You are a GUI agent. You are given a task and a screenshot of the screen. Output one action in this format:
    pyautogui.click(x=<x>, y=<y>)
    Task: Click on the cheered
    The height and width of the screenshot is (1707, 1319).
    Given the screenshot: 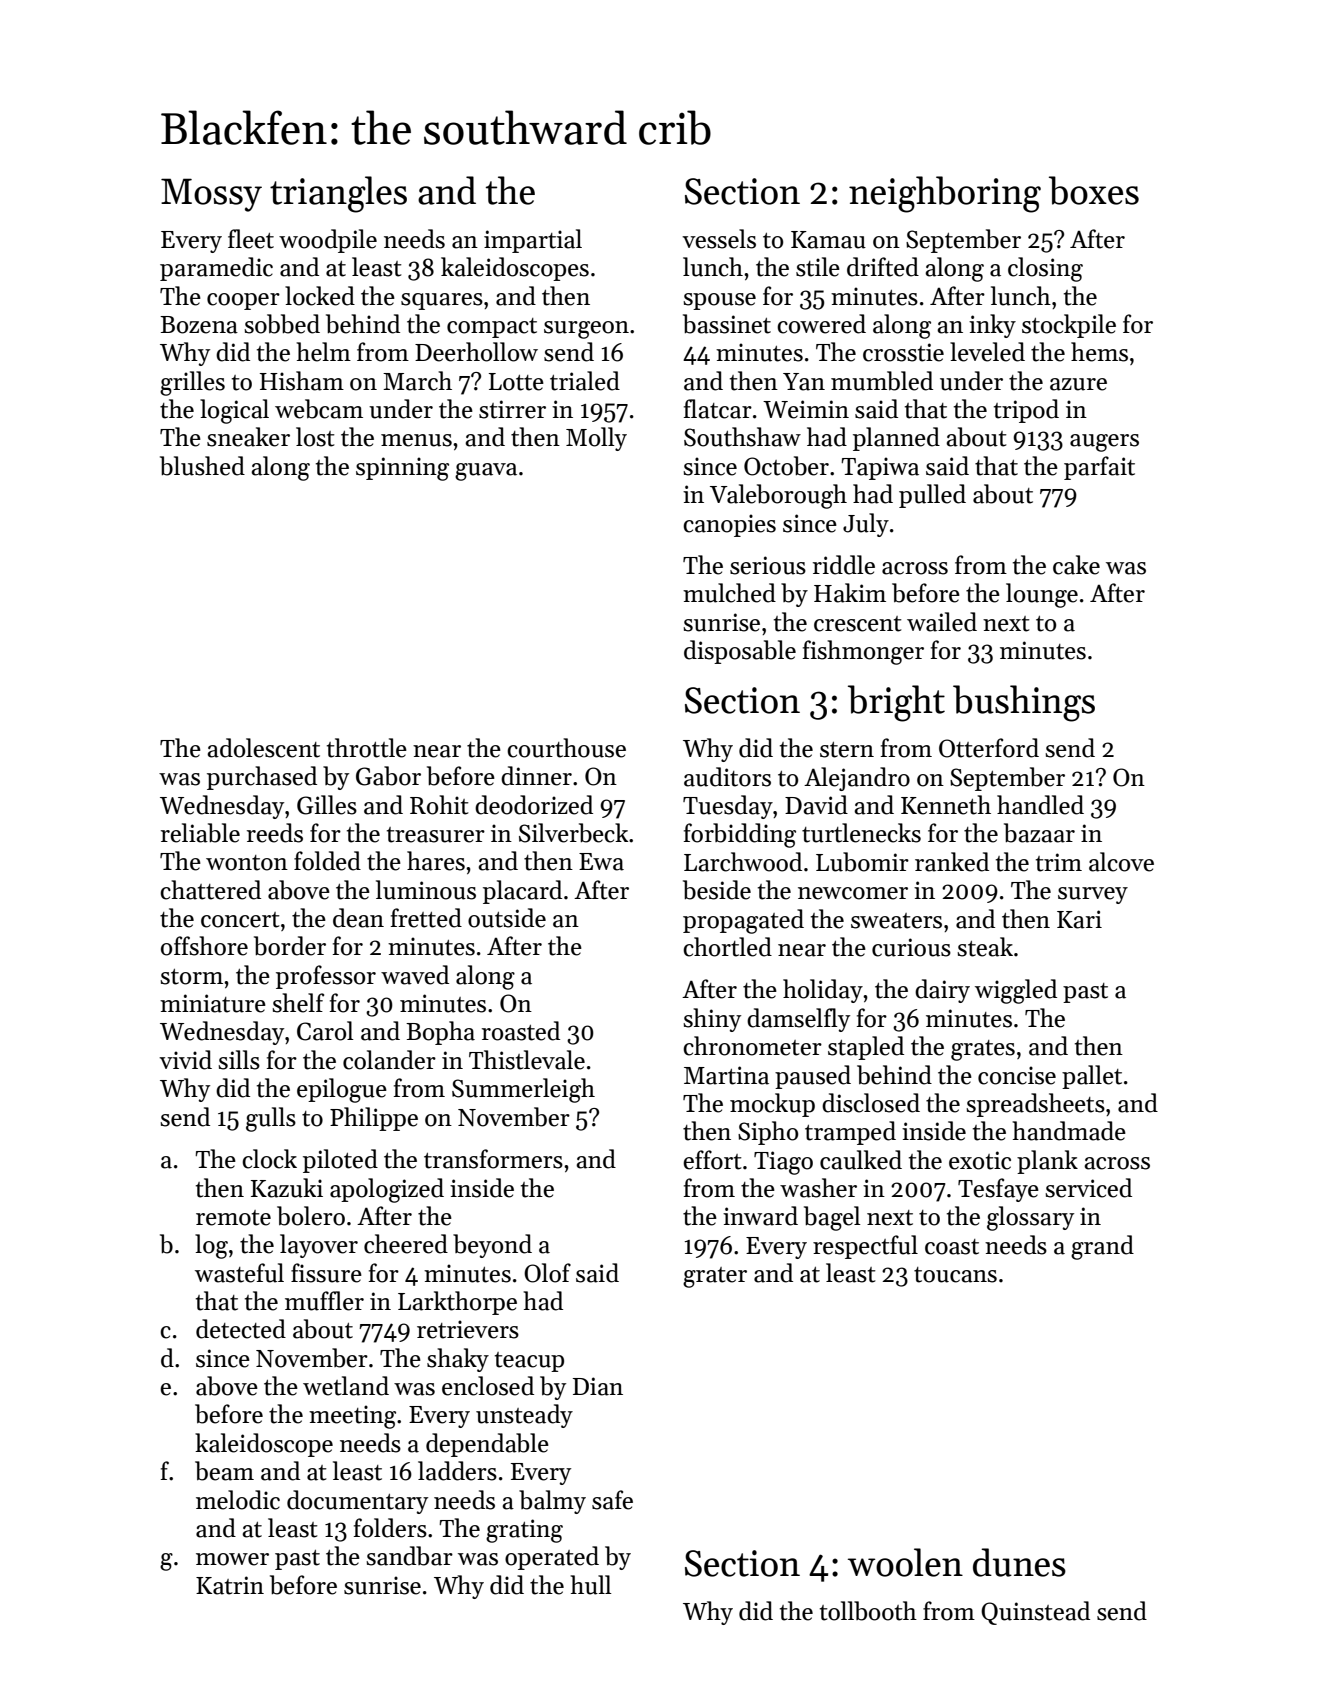 What is the action you would take?
    pyautogui.click(x=406, y=1244)
